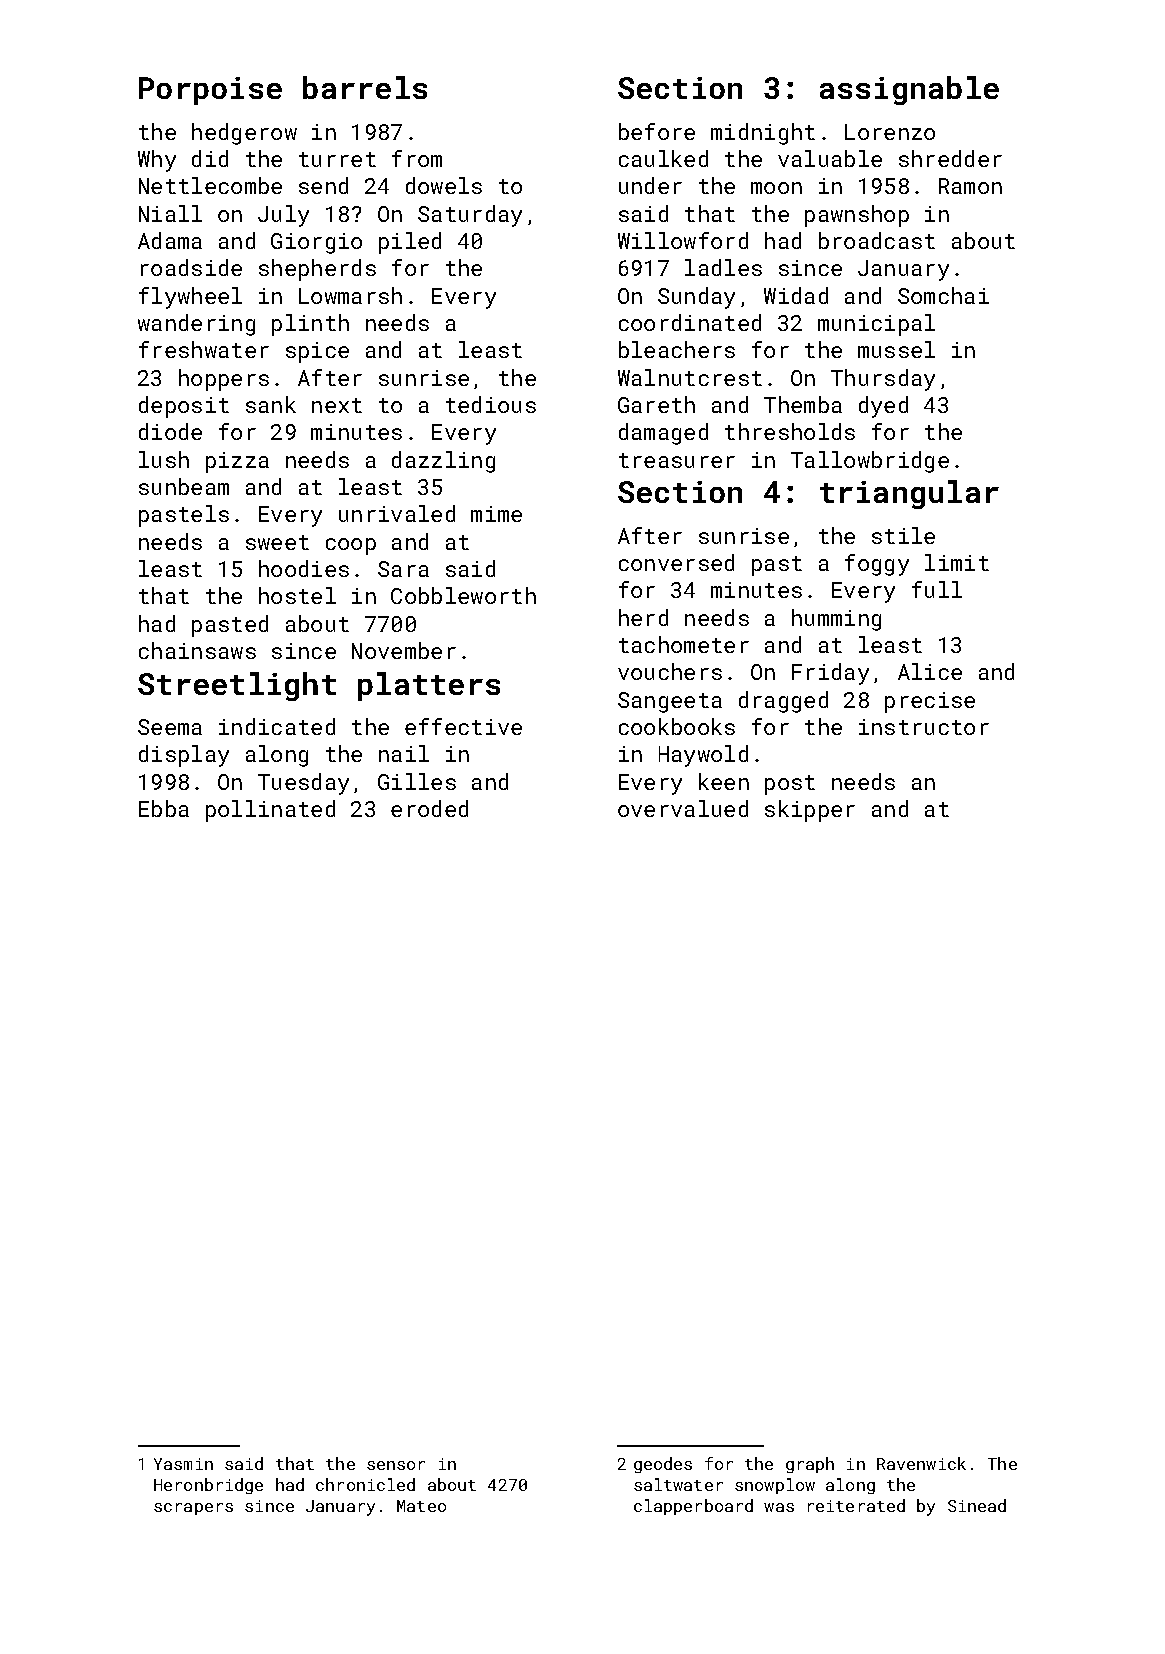  I want to click on dragged, so click(783, 702).
